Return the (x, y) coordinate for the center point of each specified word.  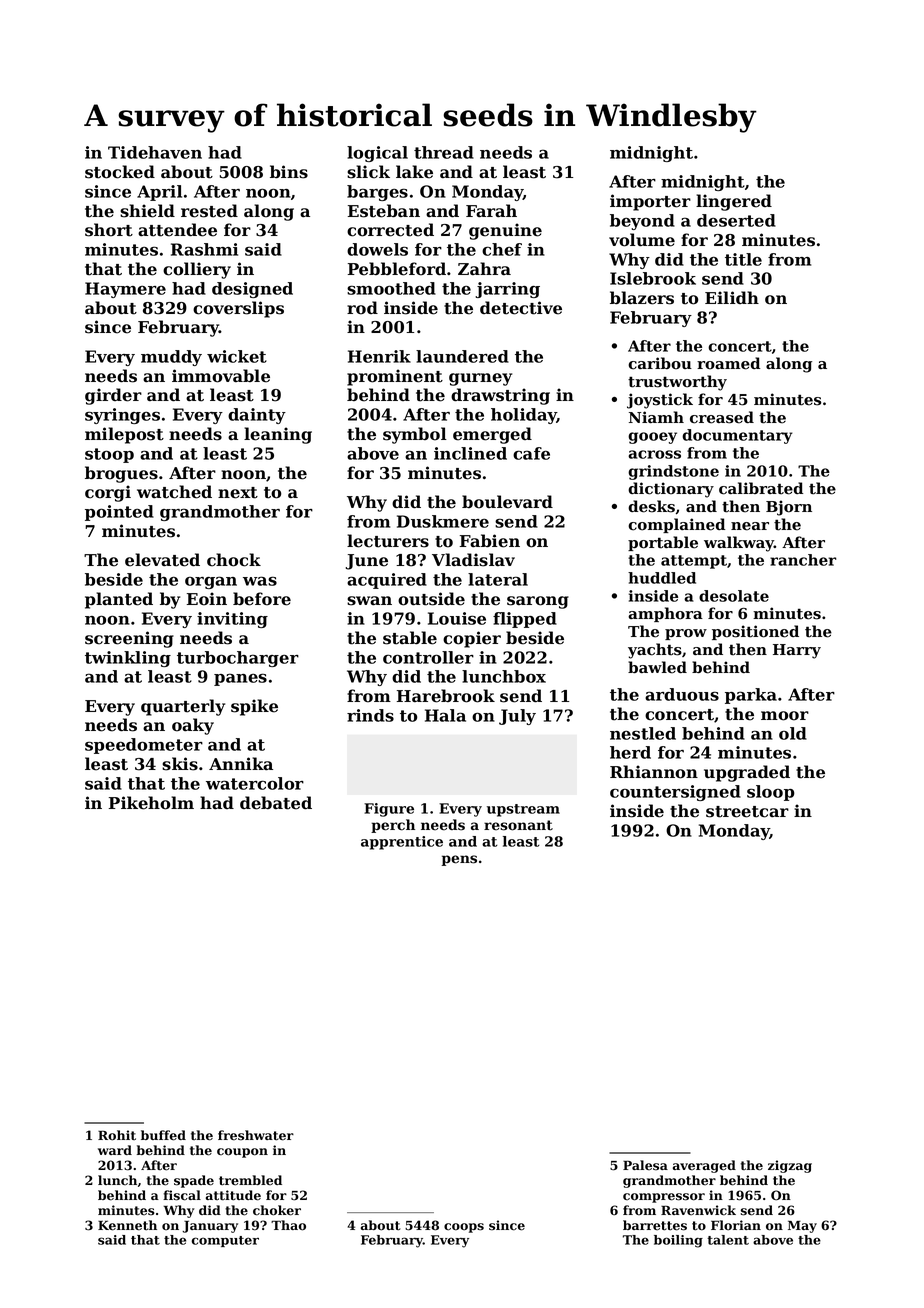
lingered (734, 202)
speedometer (144, 746)
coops (464, 1228)
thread (444, 152)
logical (377, 154)
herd (630, 752)
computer (225, 1241)
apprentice (402, 843)
